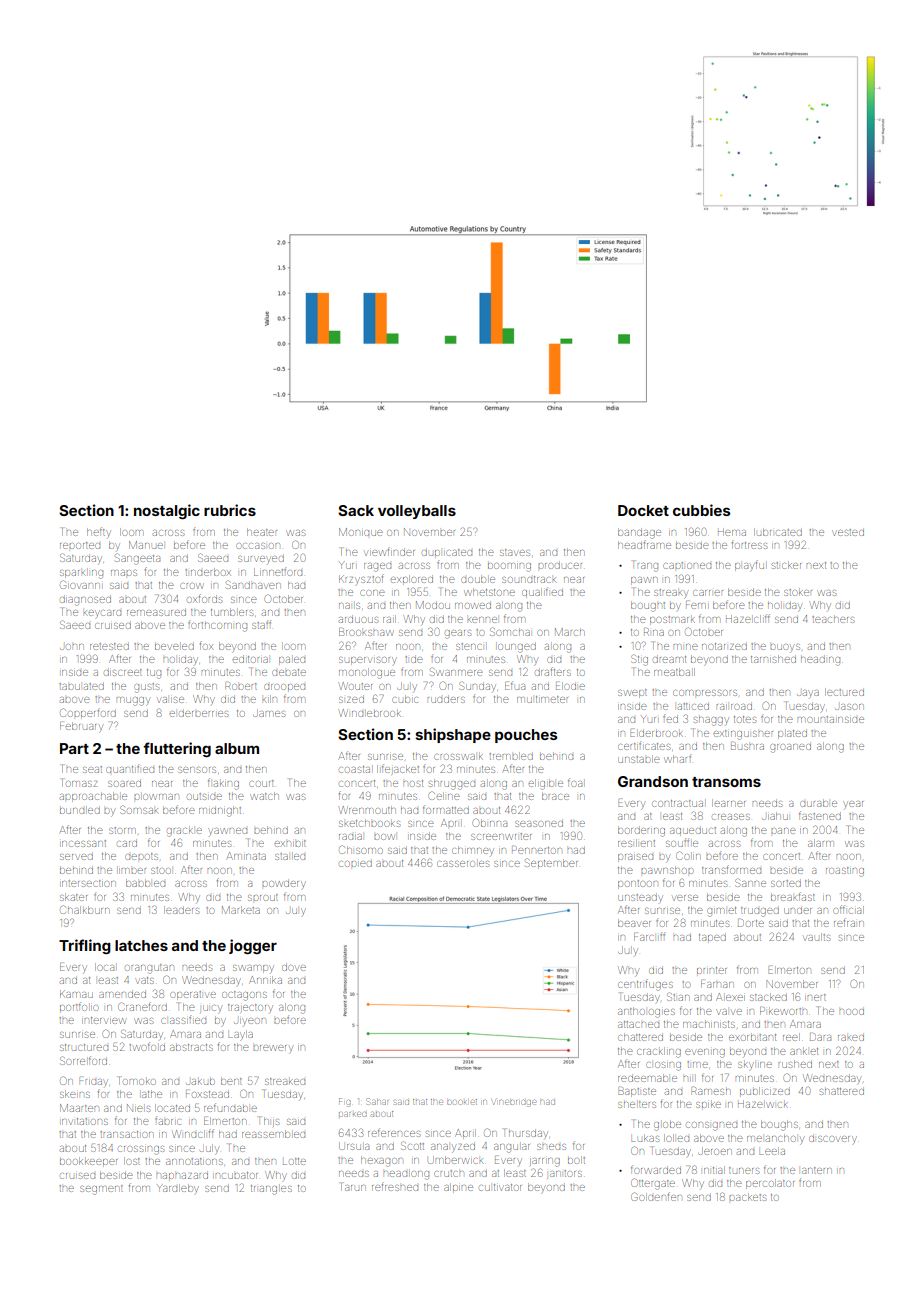  What do you see at coordinates (845, 872) in the document?
I see `roasting` at bounding box center [845, 872].
